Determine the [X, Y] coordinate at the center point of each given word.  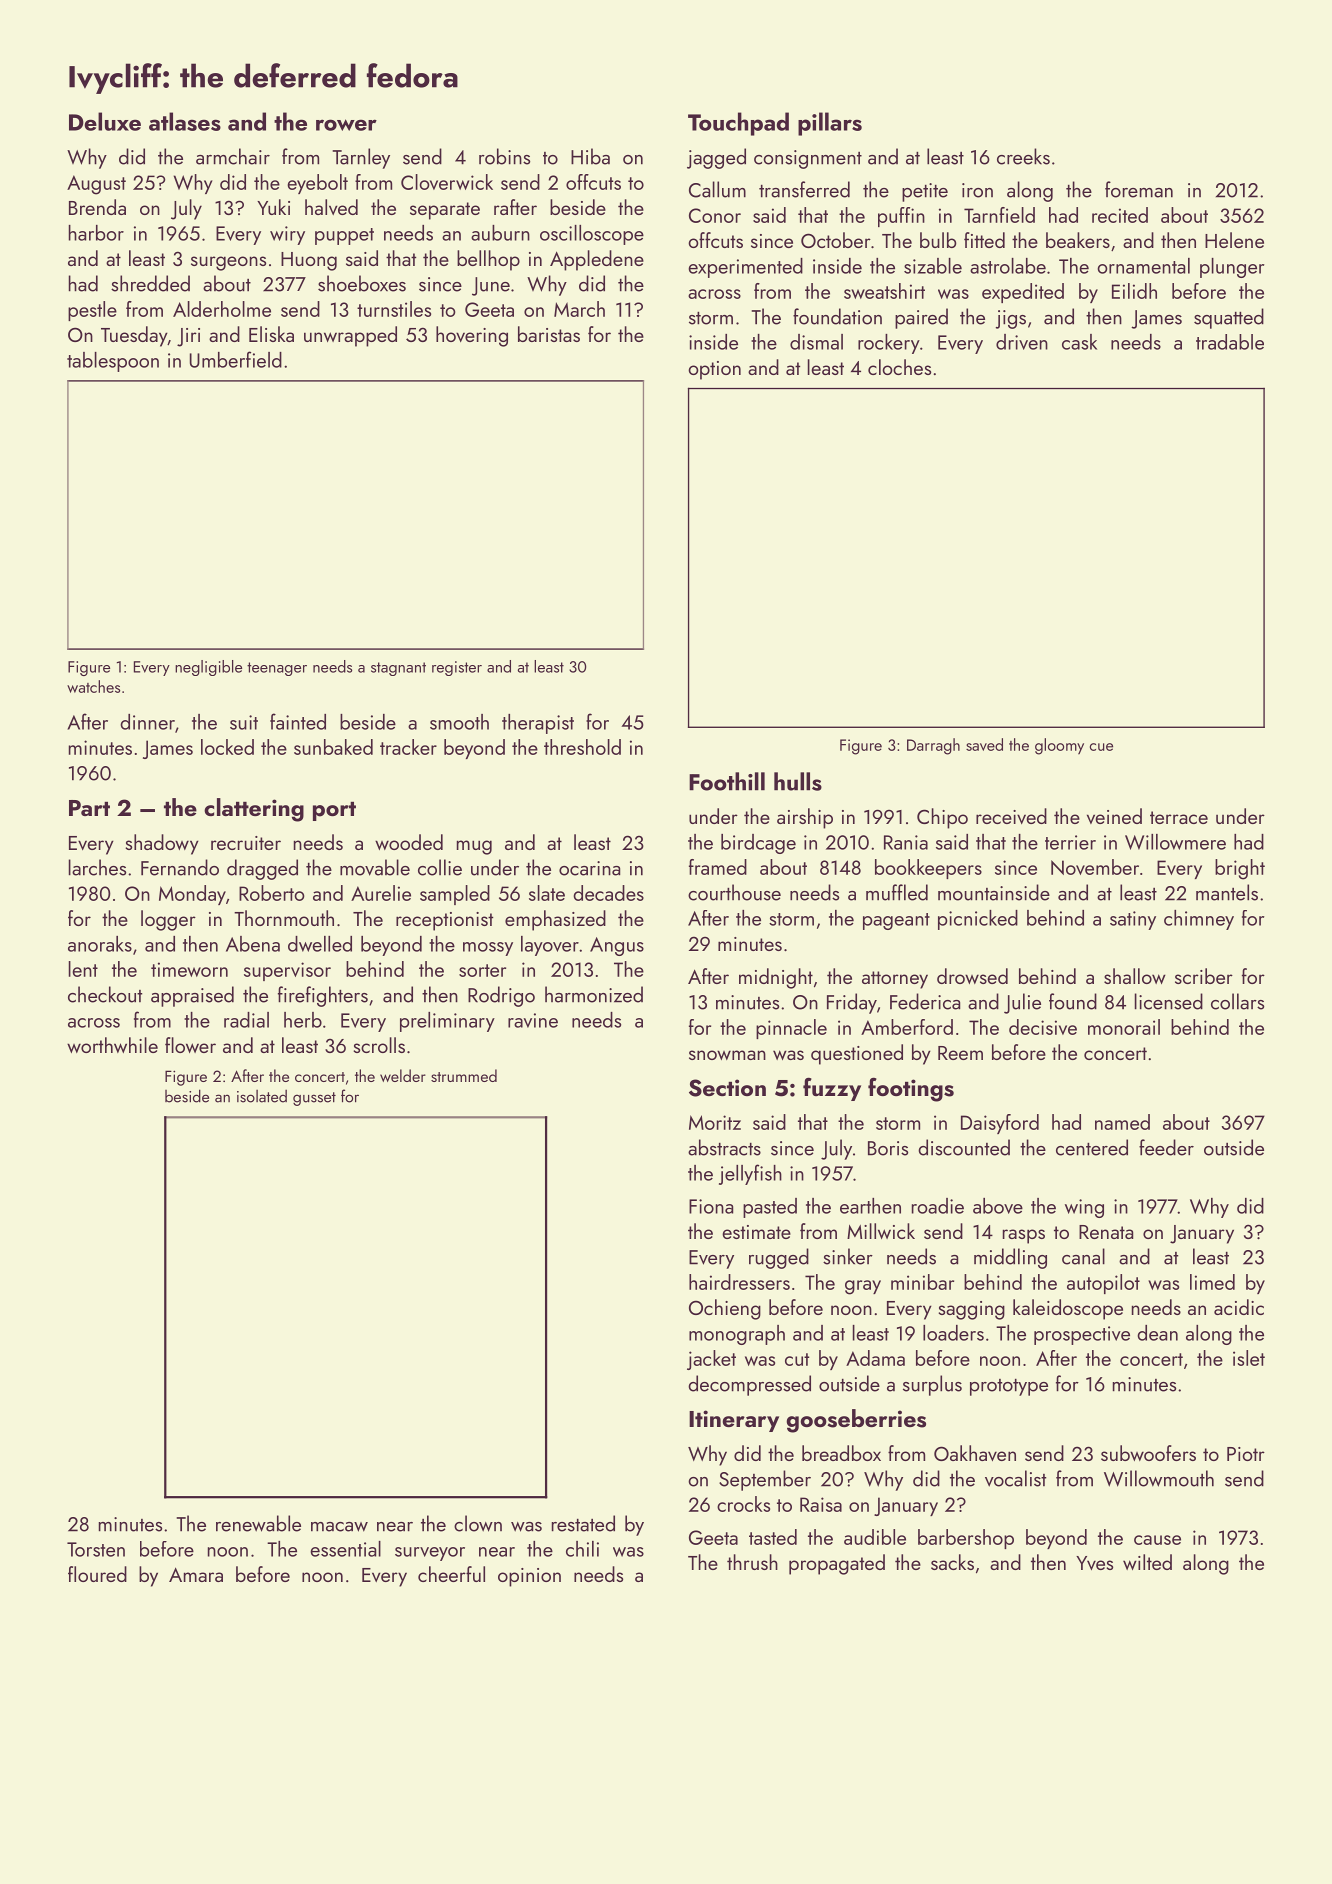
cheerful [451, 1574]
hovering [472, 336]
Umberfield [236, 359]
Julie [1022, 1003]
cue [1101, 747]
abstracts [724, 1147]
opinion [529, 1577]
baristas [549, 334]
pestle [92, 311]
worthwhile [112, 1045]
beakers [1078, 240]
